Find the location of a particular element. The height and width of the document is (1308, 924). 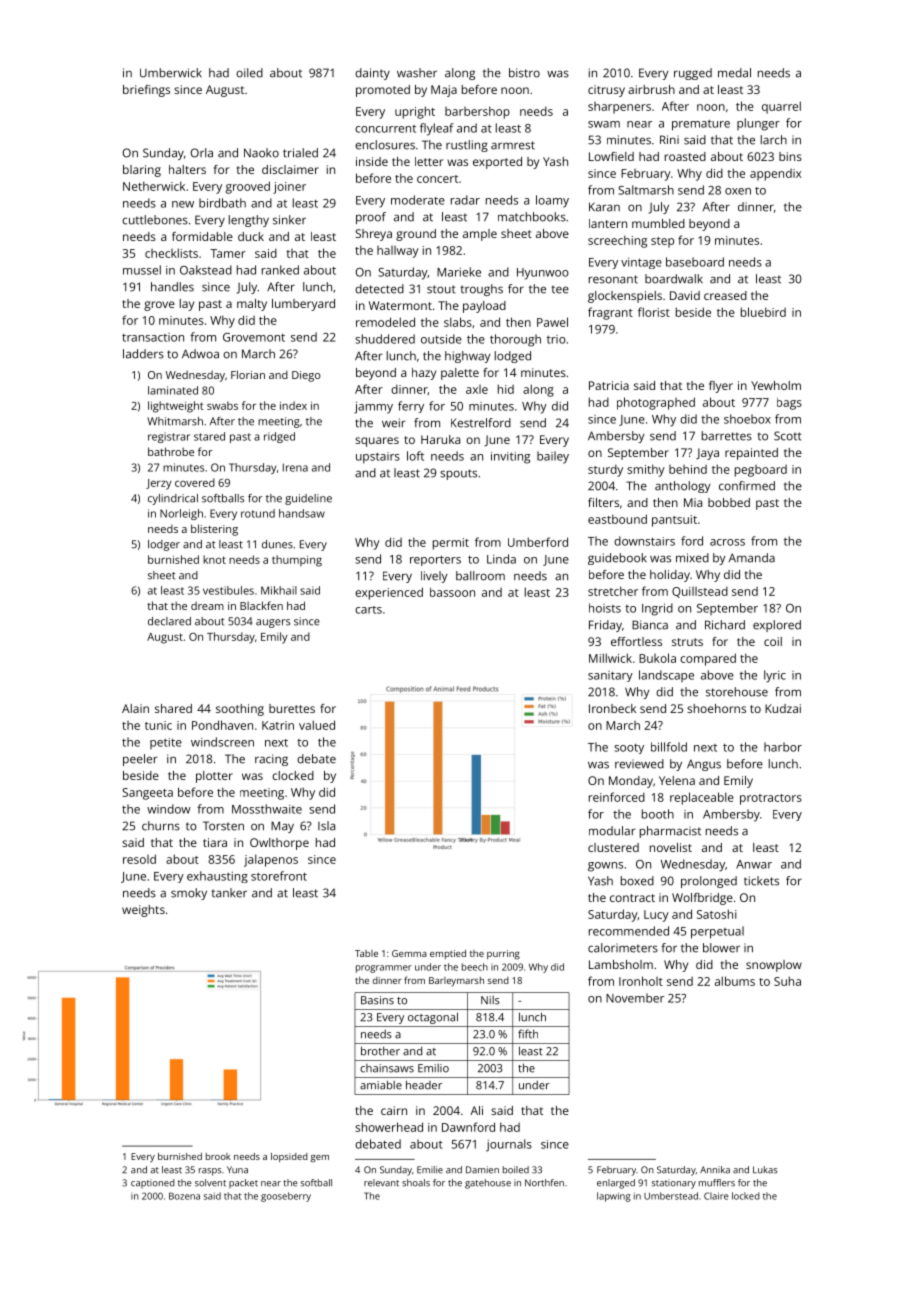

thorough is located at coordinates (515, 340).
